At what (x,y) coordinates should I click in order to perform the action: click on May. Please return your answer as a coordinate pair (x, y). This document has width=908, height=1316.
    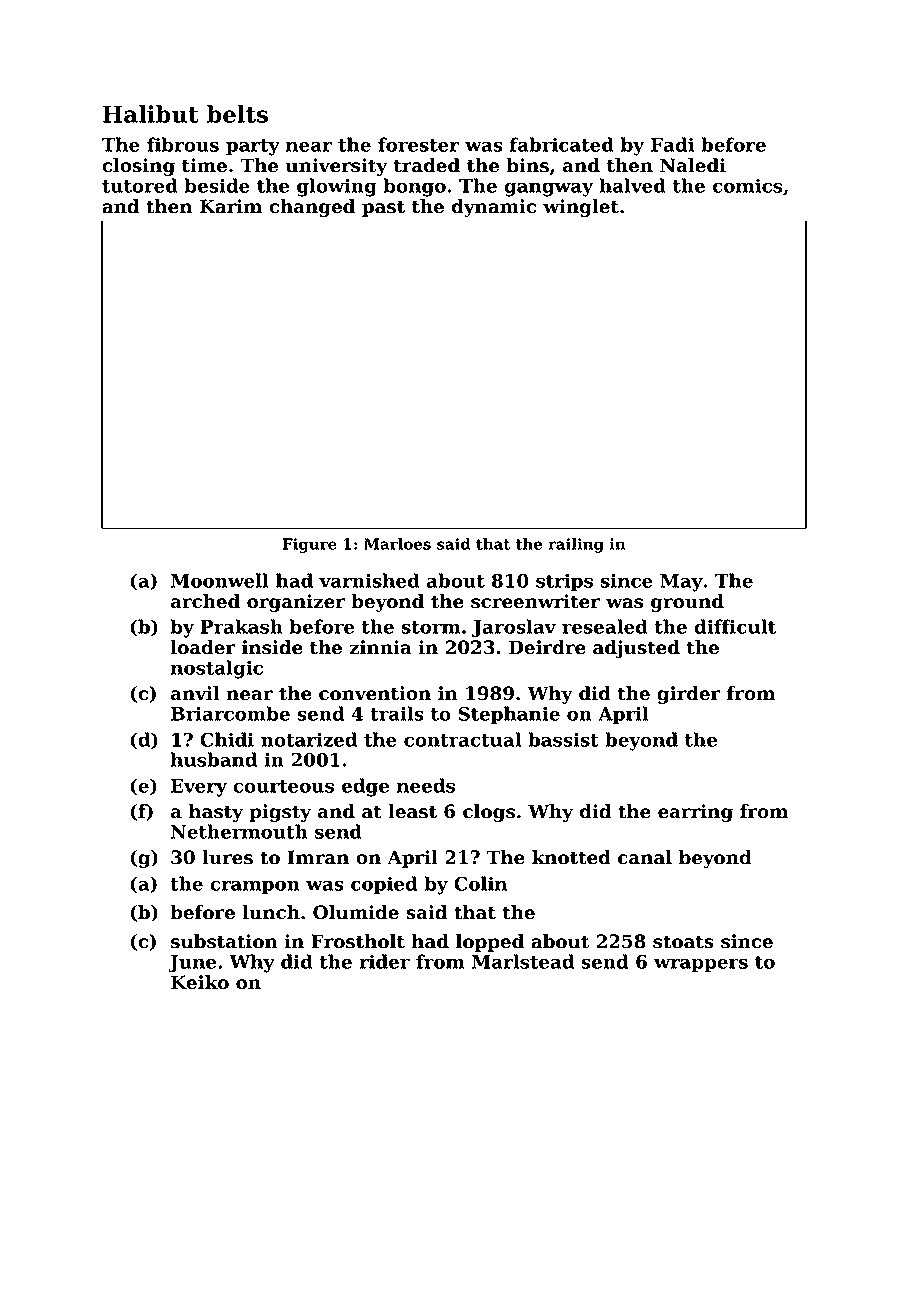
    Looking at the image, I should click on (681, 583).
